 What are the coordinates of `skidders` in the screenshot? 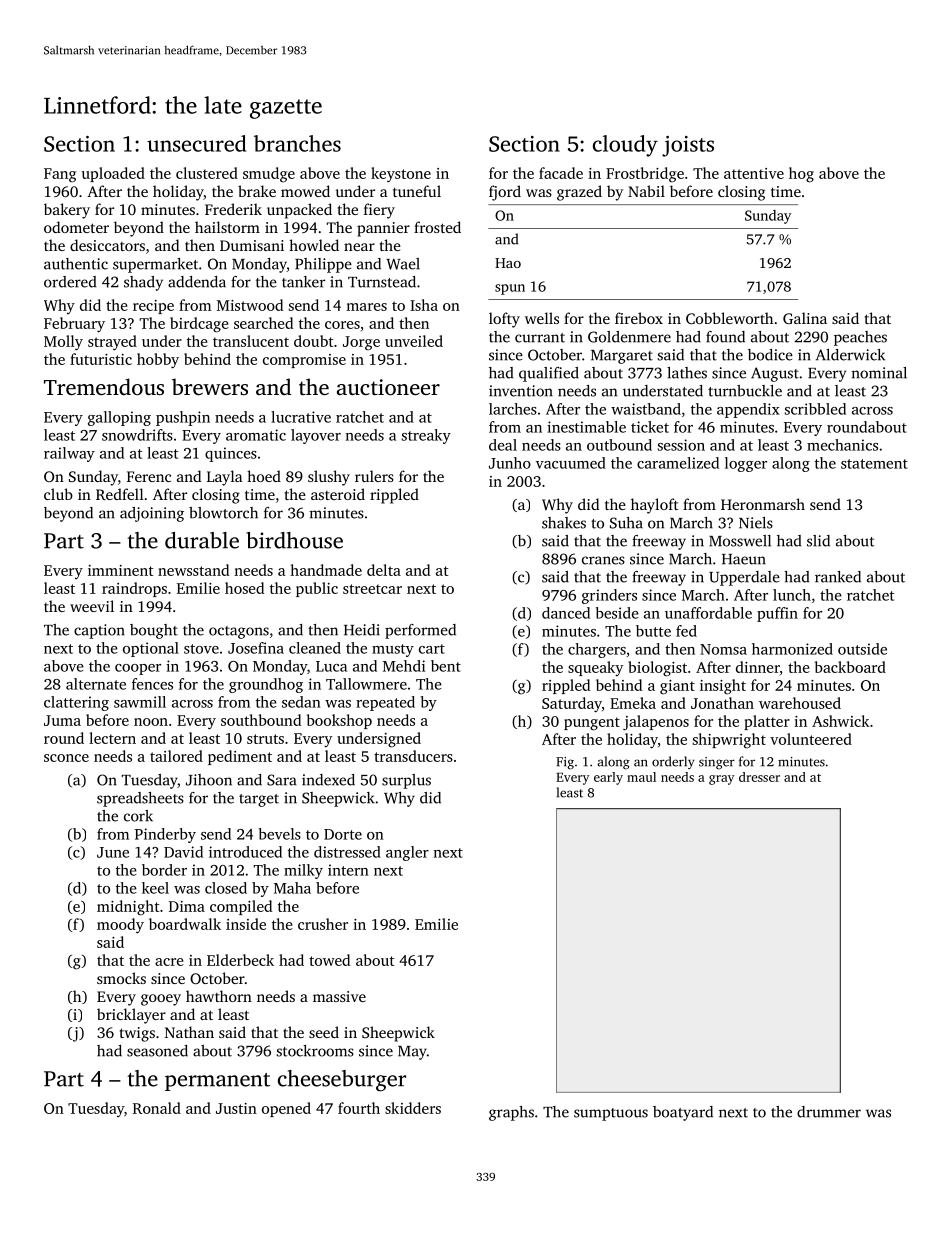 It's located at (413, 1108).
